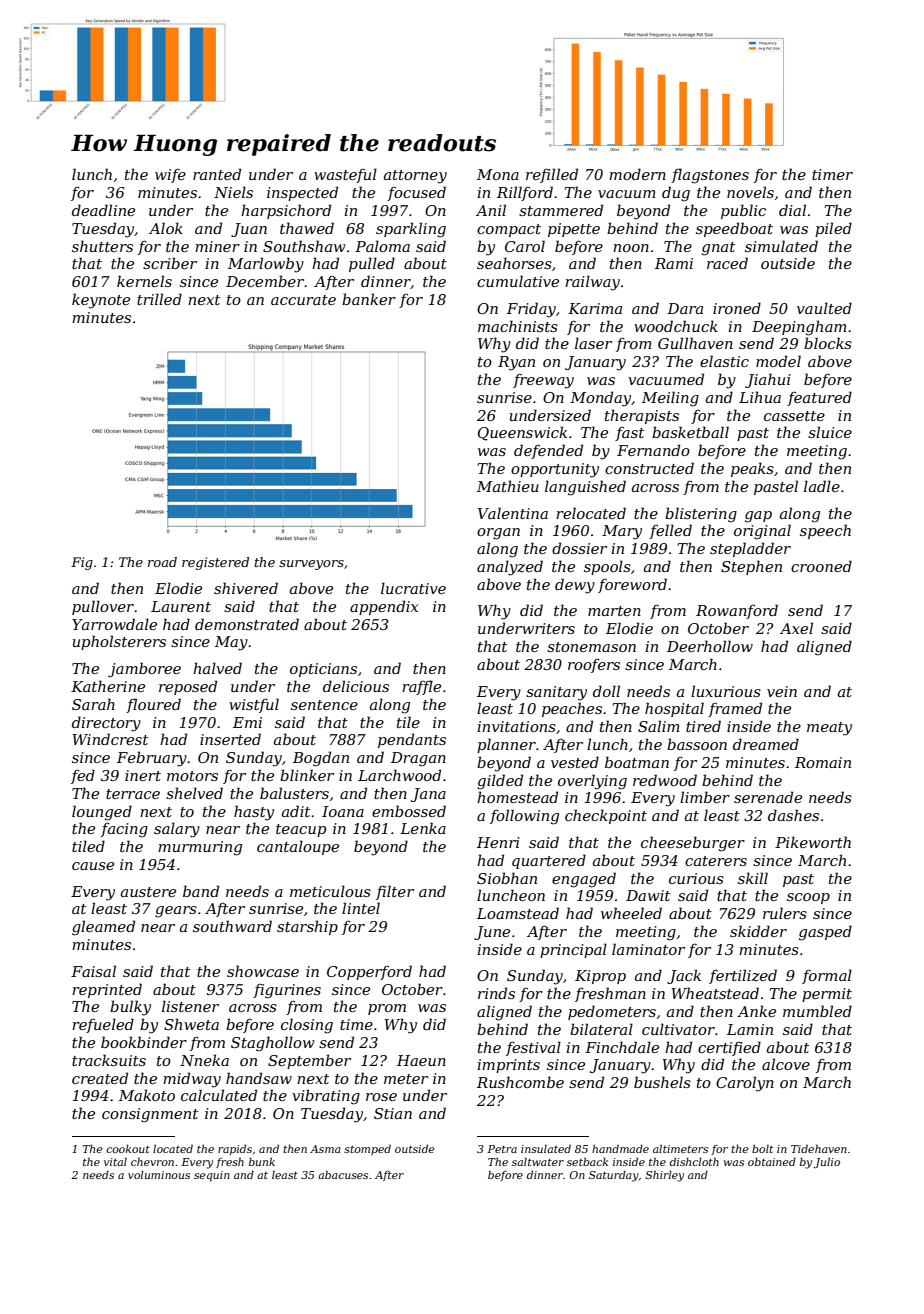  What do you see at coordinates (710, 176) in the screenshot?
I see `flagstones` at bounding box center [710, 176].
